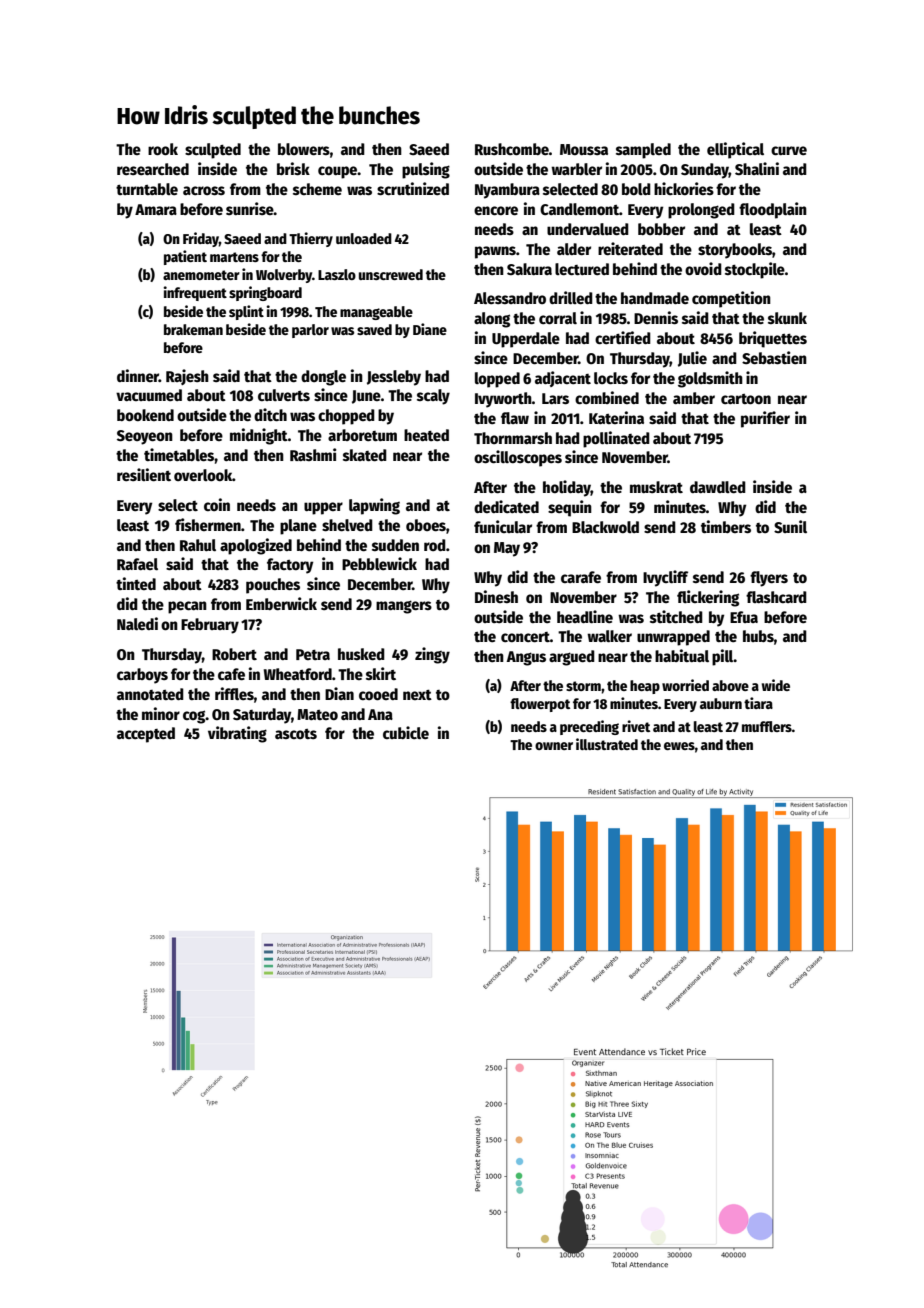 This screenshot has width=924, height=1308. Describe the element at coordinates (426, 435) in the screenshot. I see `heated` at that location.
